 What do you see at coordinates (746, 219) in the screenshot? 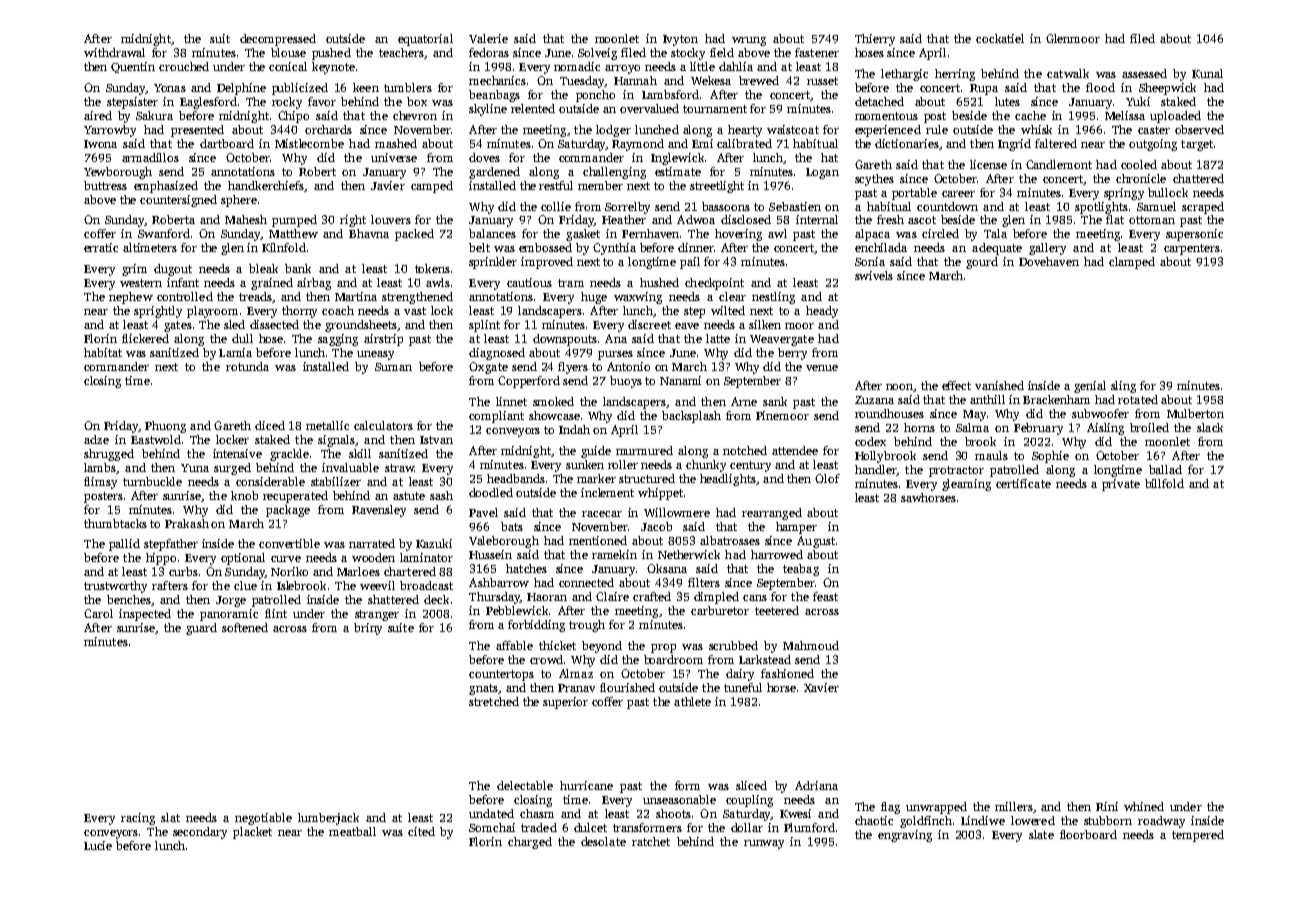
I see `disclosed` at bounding box center [746, 219].
